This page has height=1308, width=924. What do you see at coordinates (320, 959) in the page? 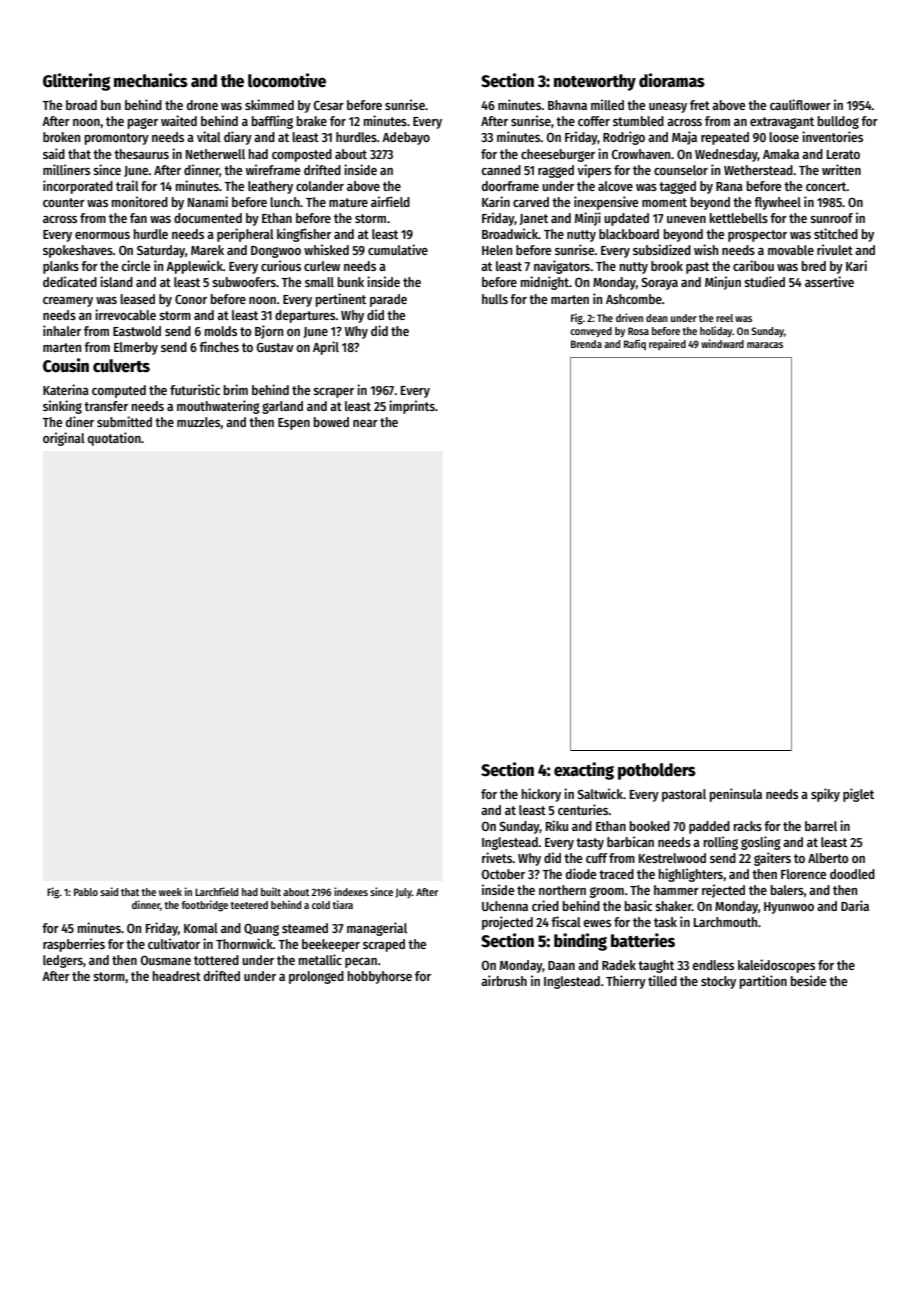
I see `metallic` at bounding box center [320, 959].
